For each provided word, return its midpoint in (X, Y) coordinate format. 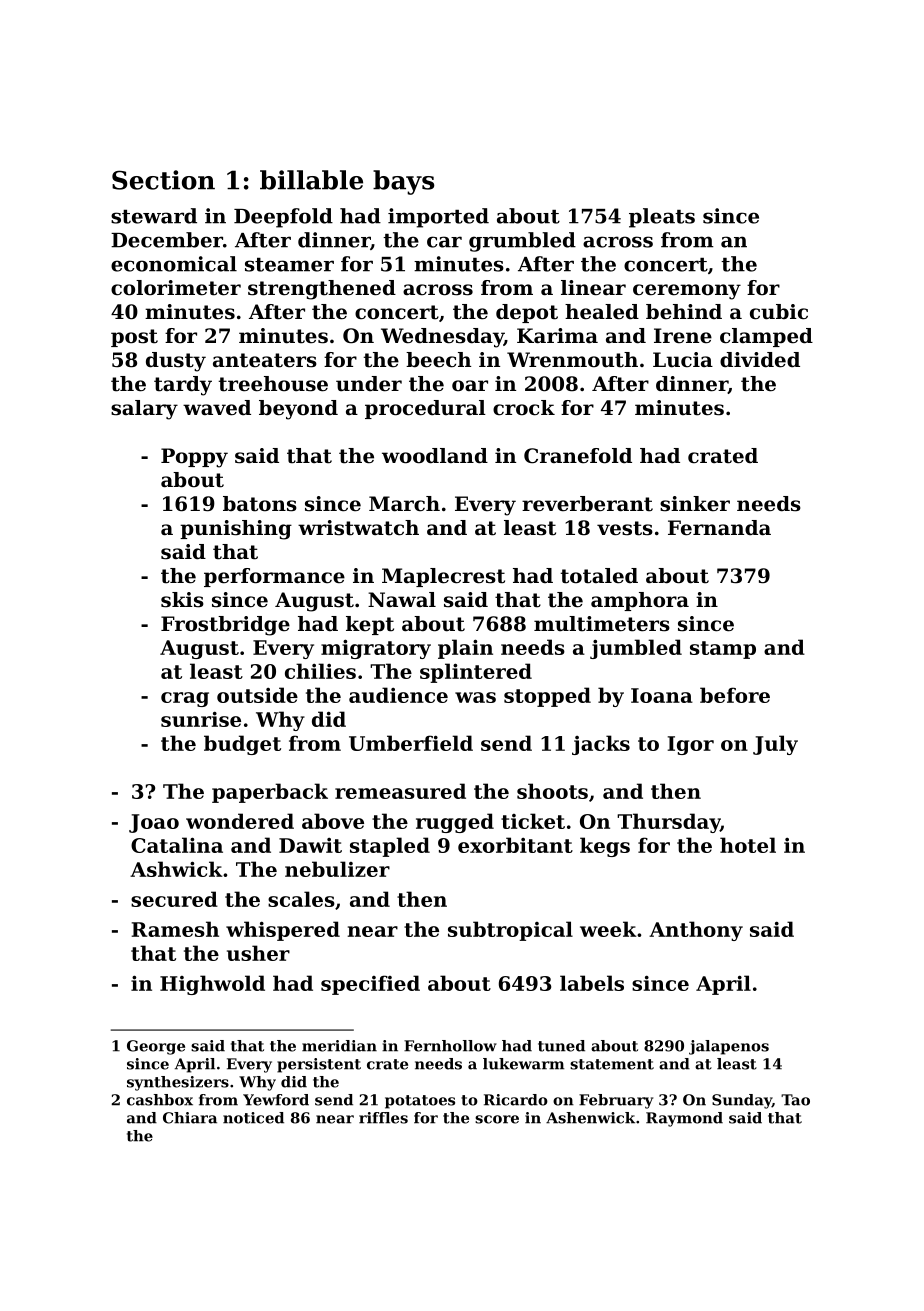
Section (163, 180)
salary (144, 410)
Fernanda (719, 528)
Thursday (668, 823)
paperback (270, 793)
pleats (662, 218)
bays (403, 182)
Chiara (190, 1118)
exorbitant (515, 845)
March (404, 504)
